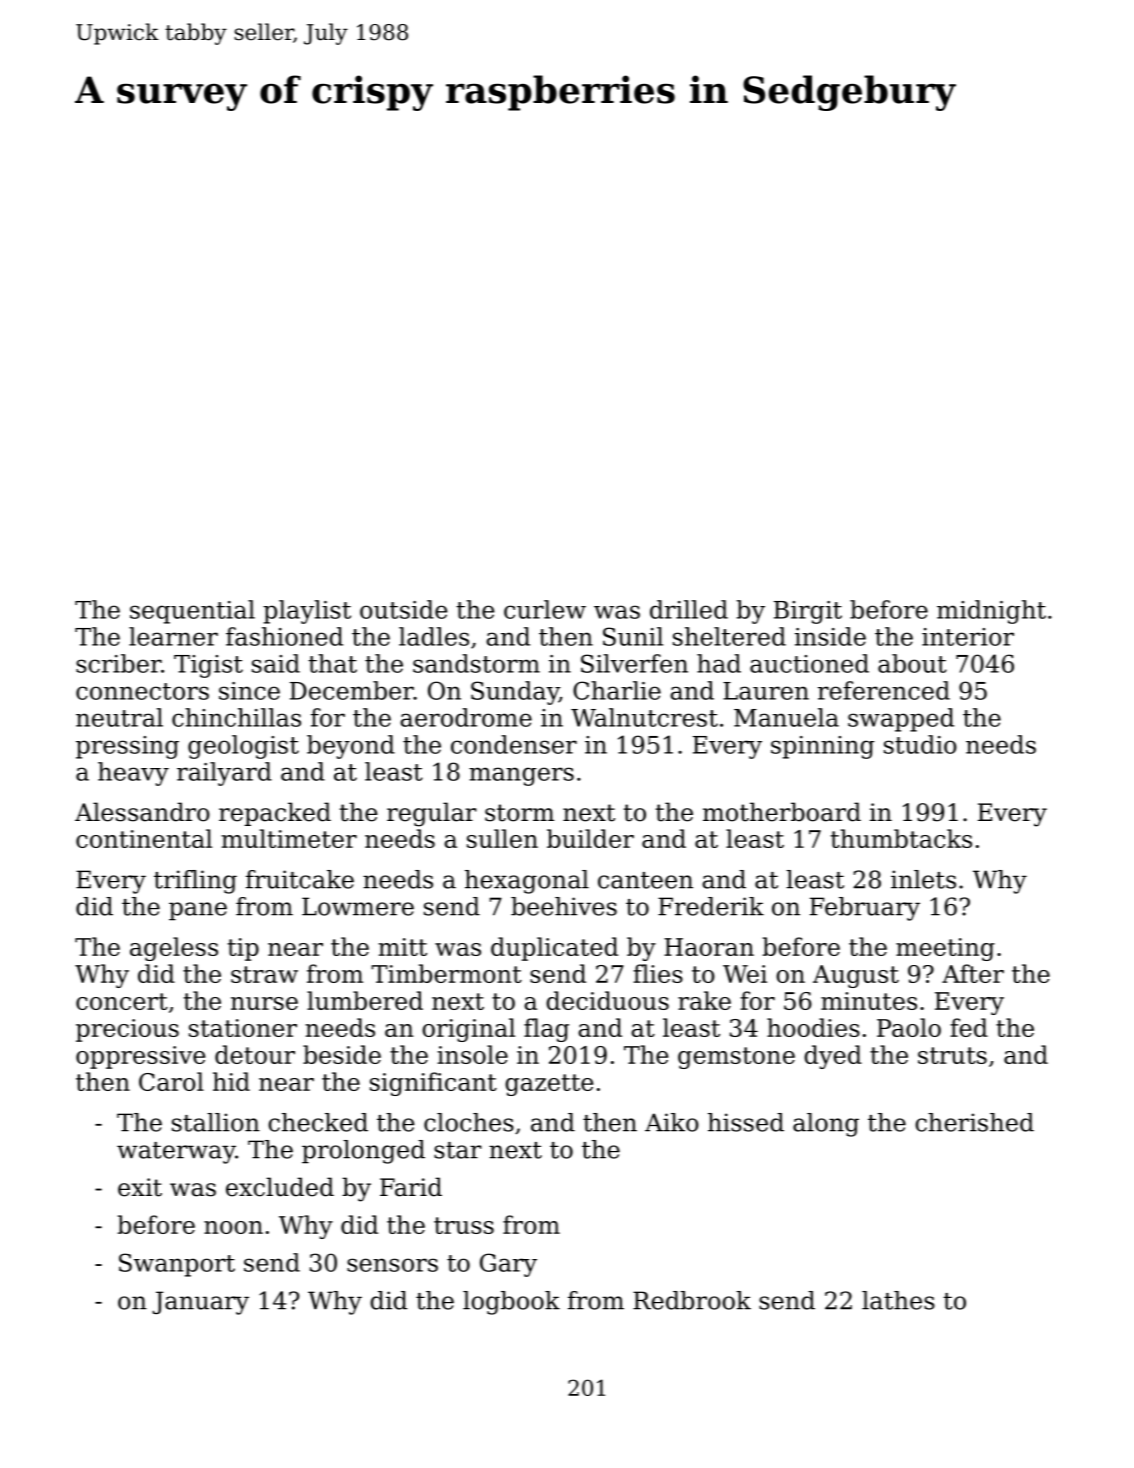 The image size is (1134, 1468). Describe the element at coordinates (122, 1001) in the screenshot. I see `concert` at that location.
